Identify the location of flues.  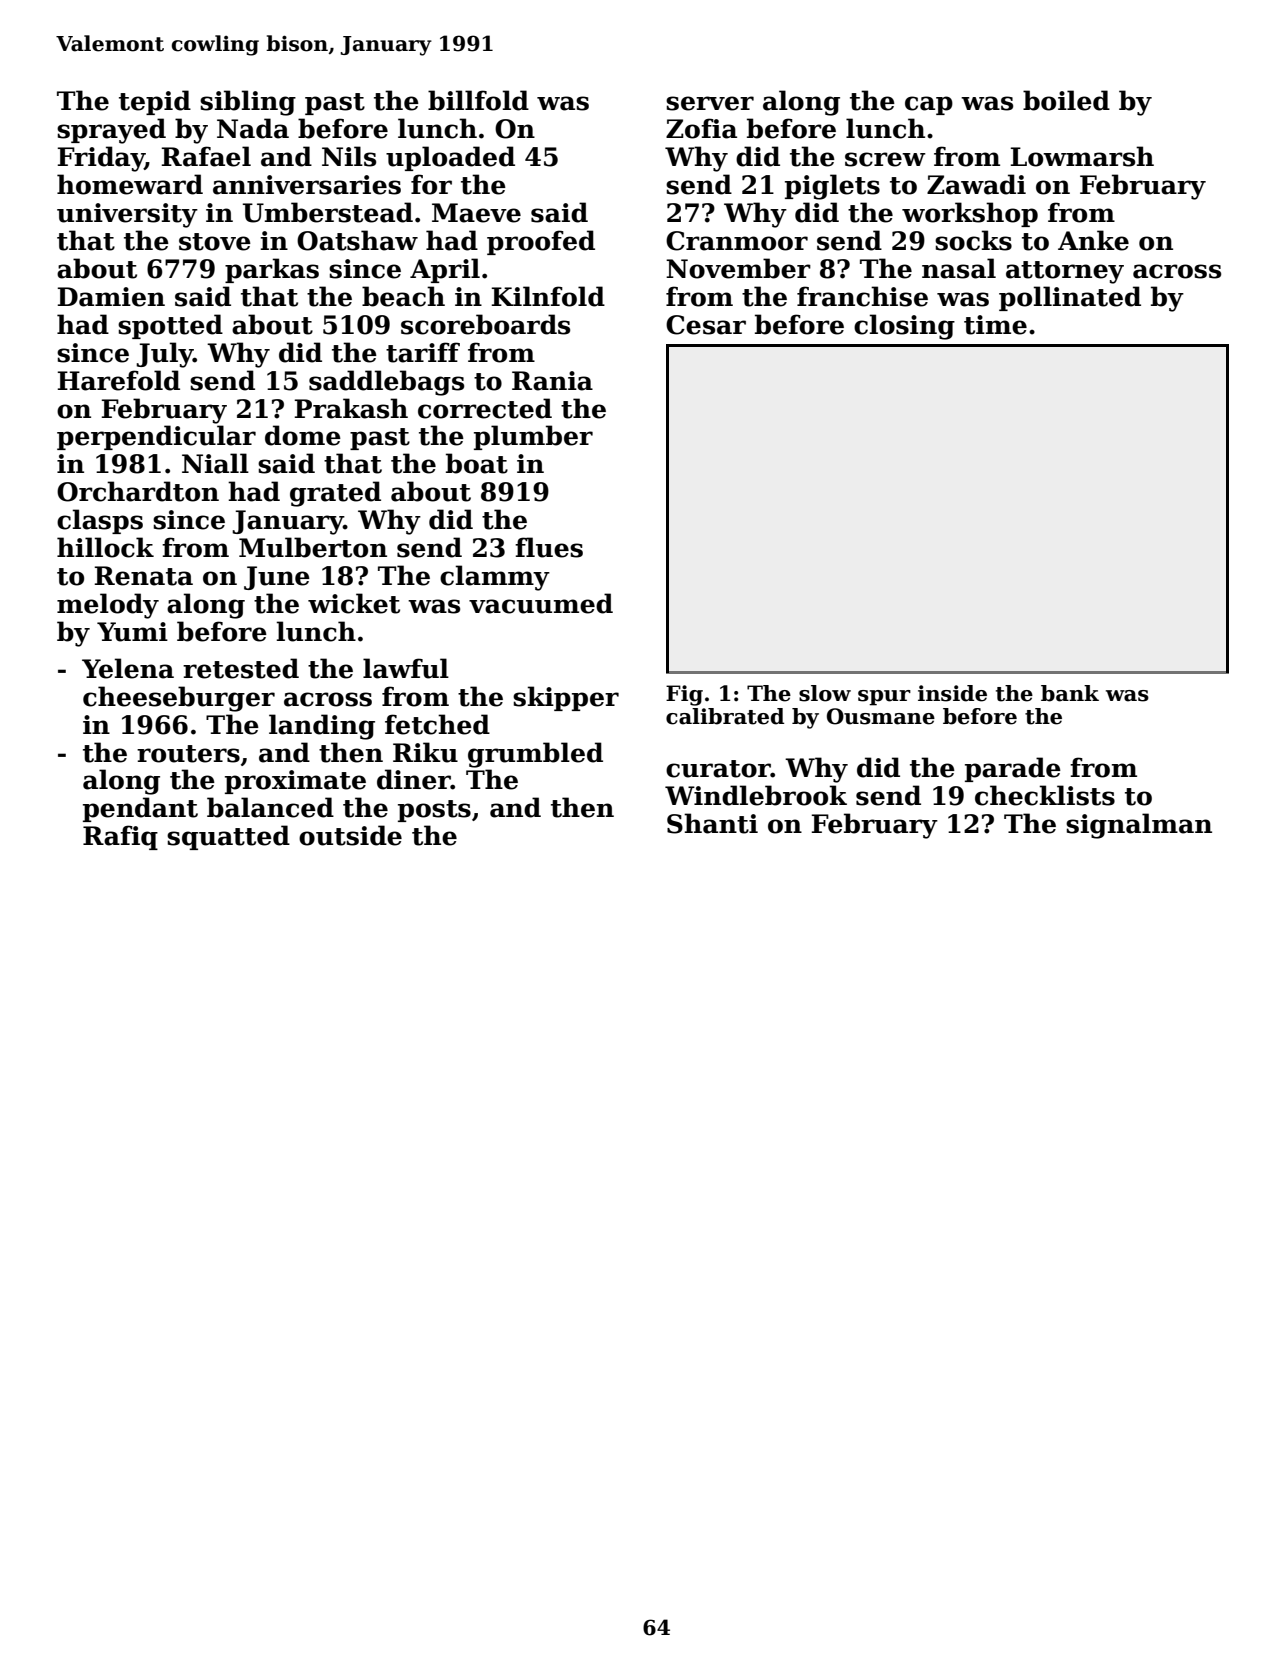
(549, 547).
